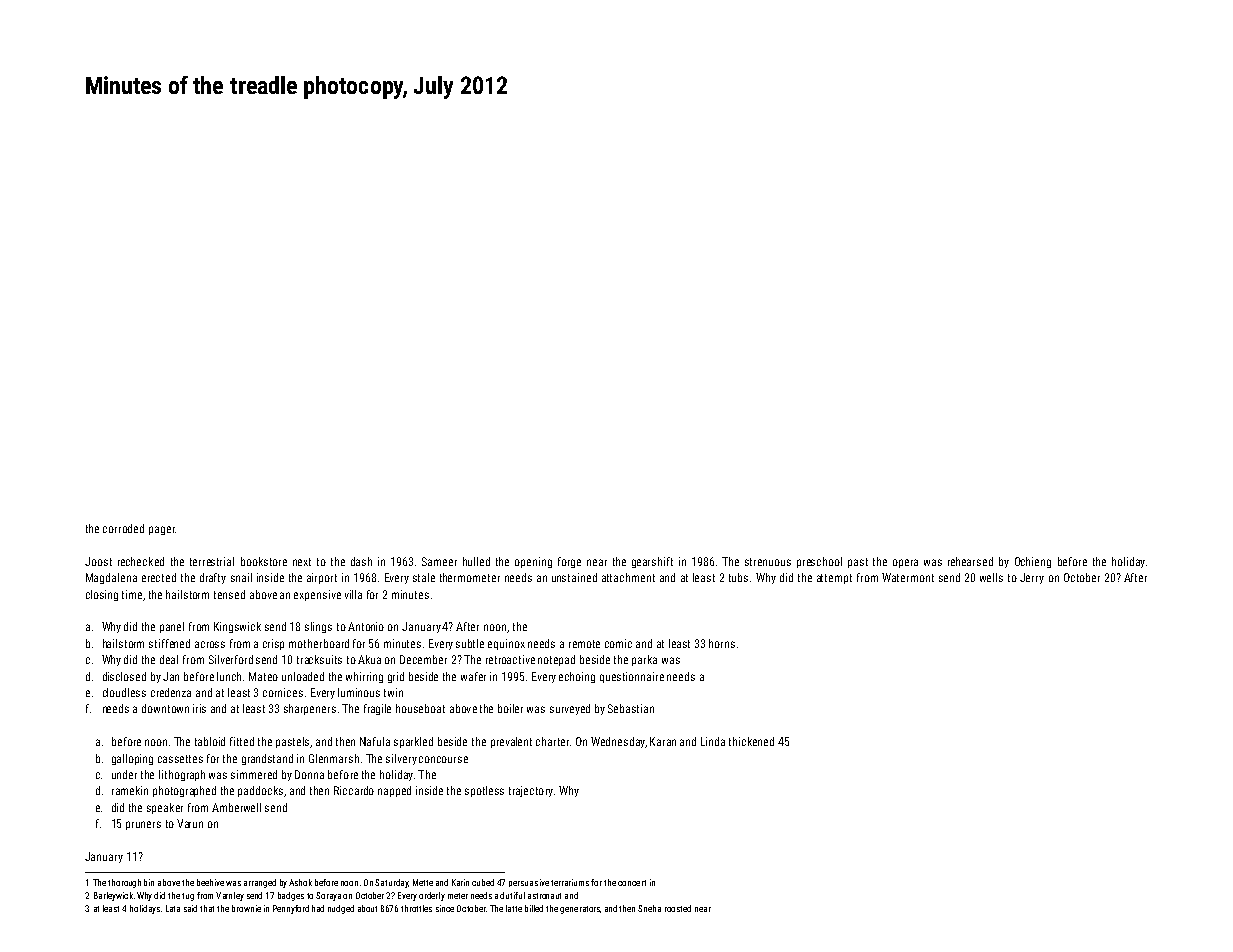 This image has height=952, width=1233. What do you see at coordinates (162, 530) in the image?
I see `pager` at bounding box center [162, 530].
